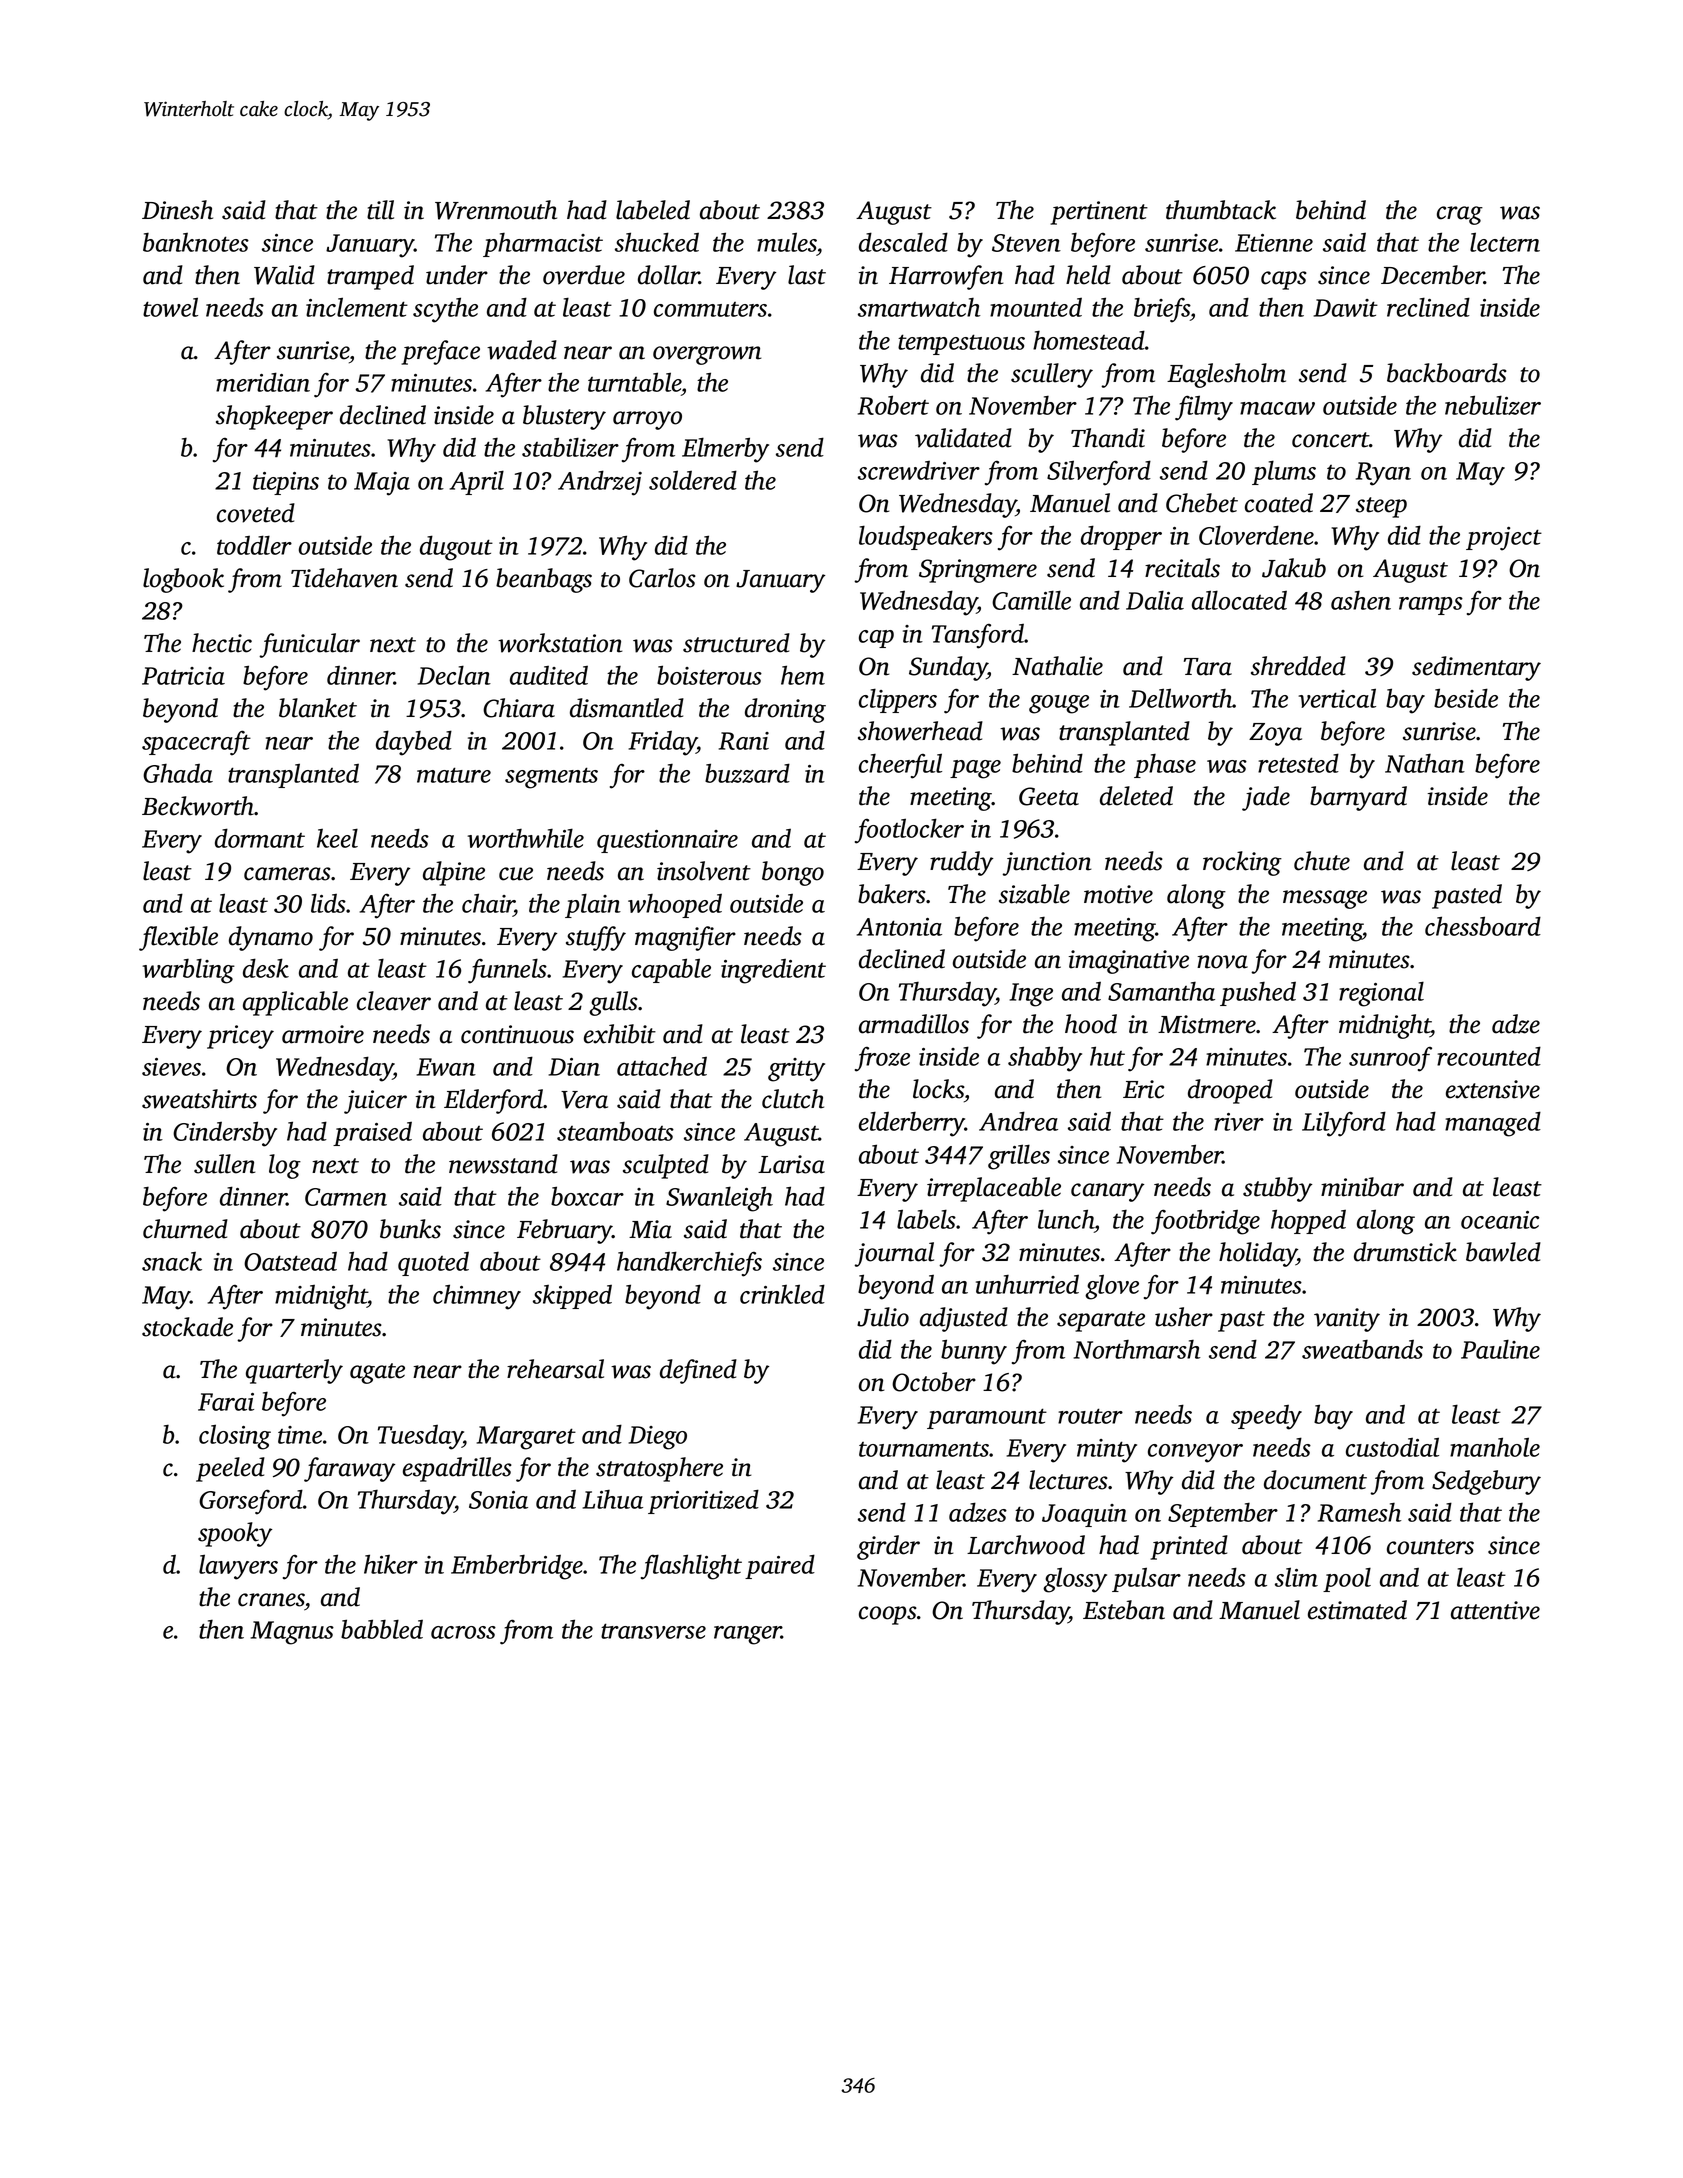 The height and width of the page is (2178, 1683). What do you see at coordinates (653, 210) in the page?
I see `labeled` at bounding box center [653, 210].
